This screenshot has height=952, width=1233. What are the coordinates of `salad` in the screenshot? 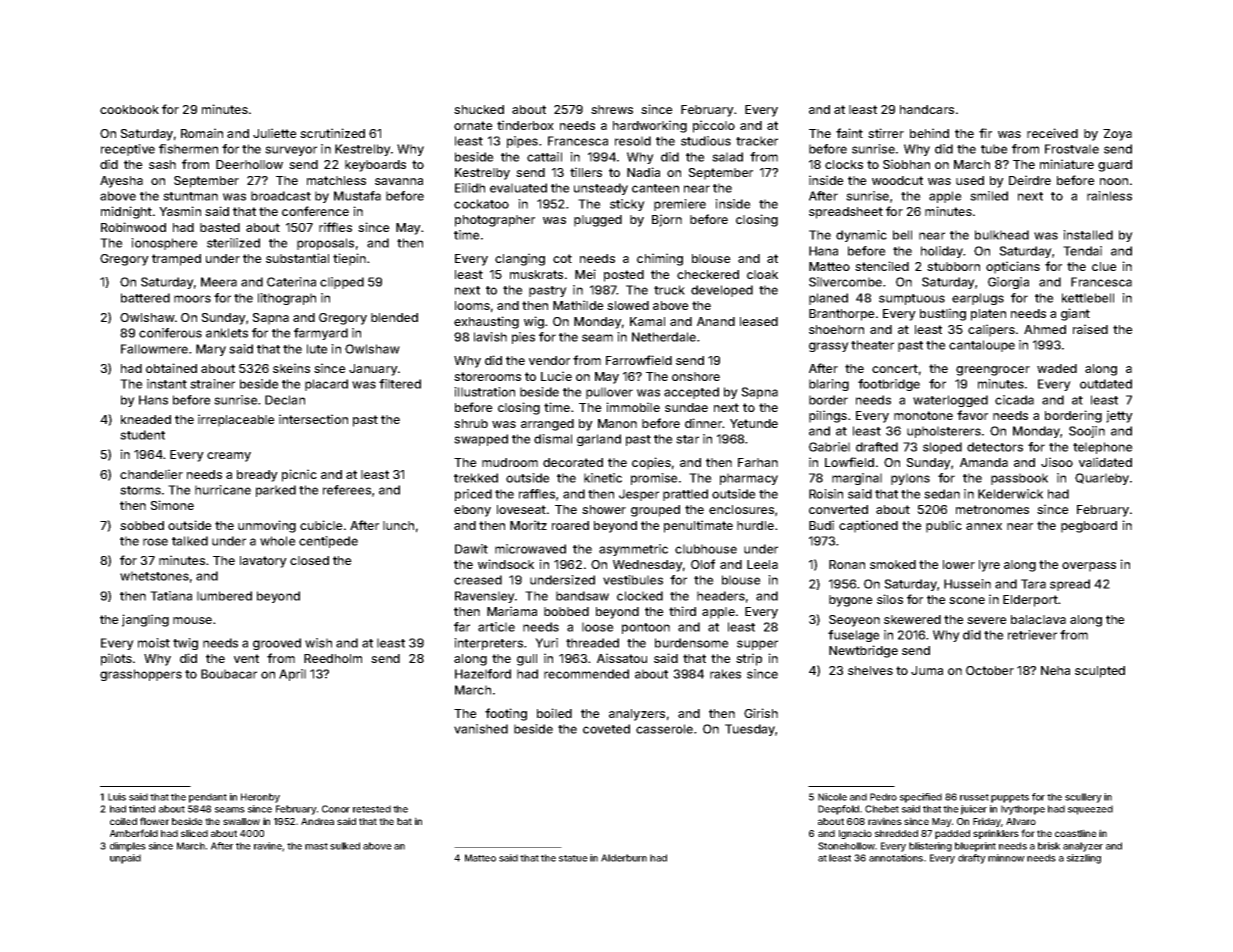 It's located at (727, 157).
